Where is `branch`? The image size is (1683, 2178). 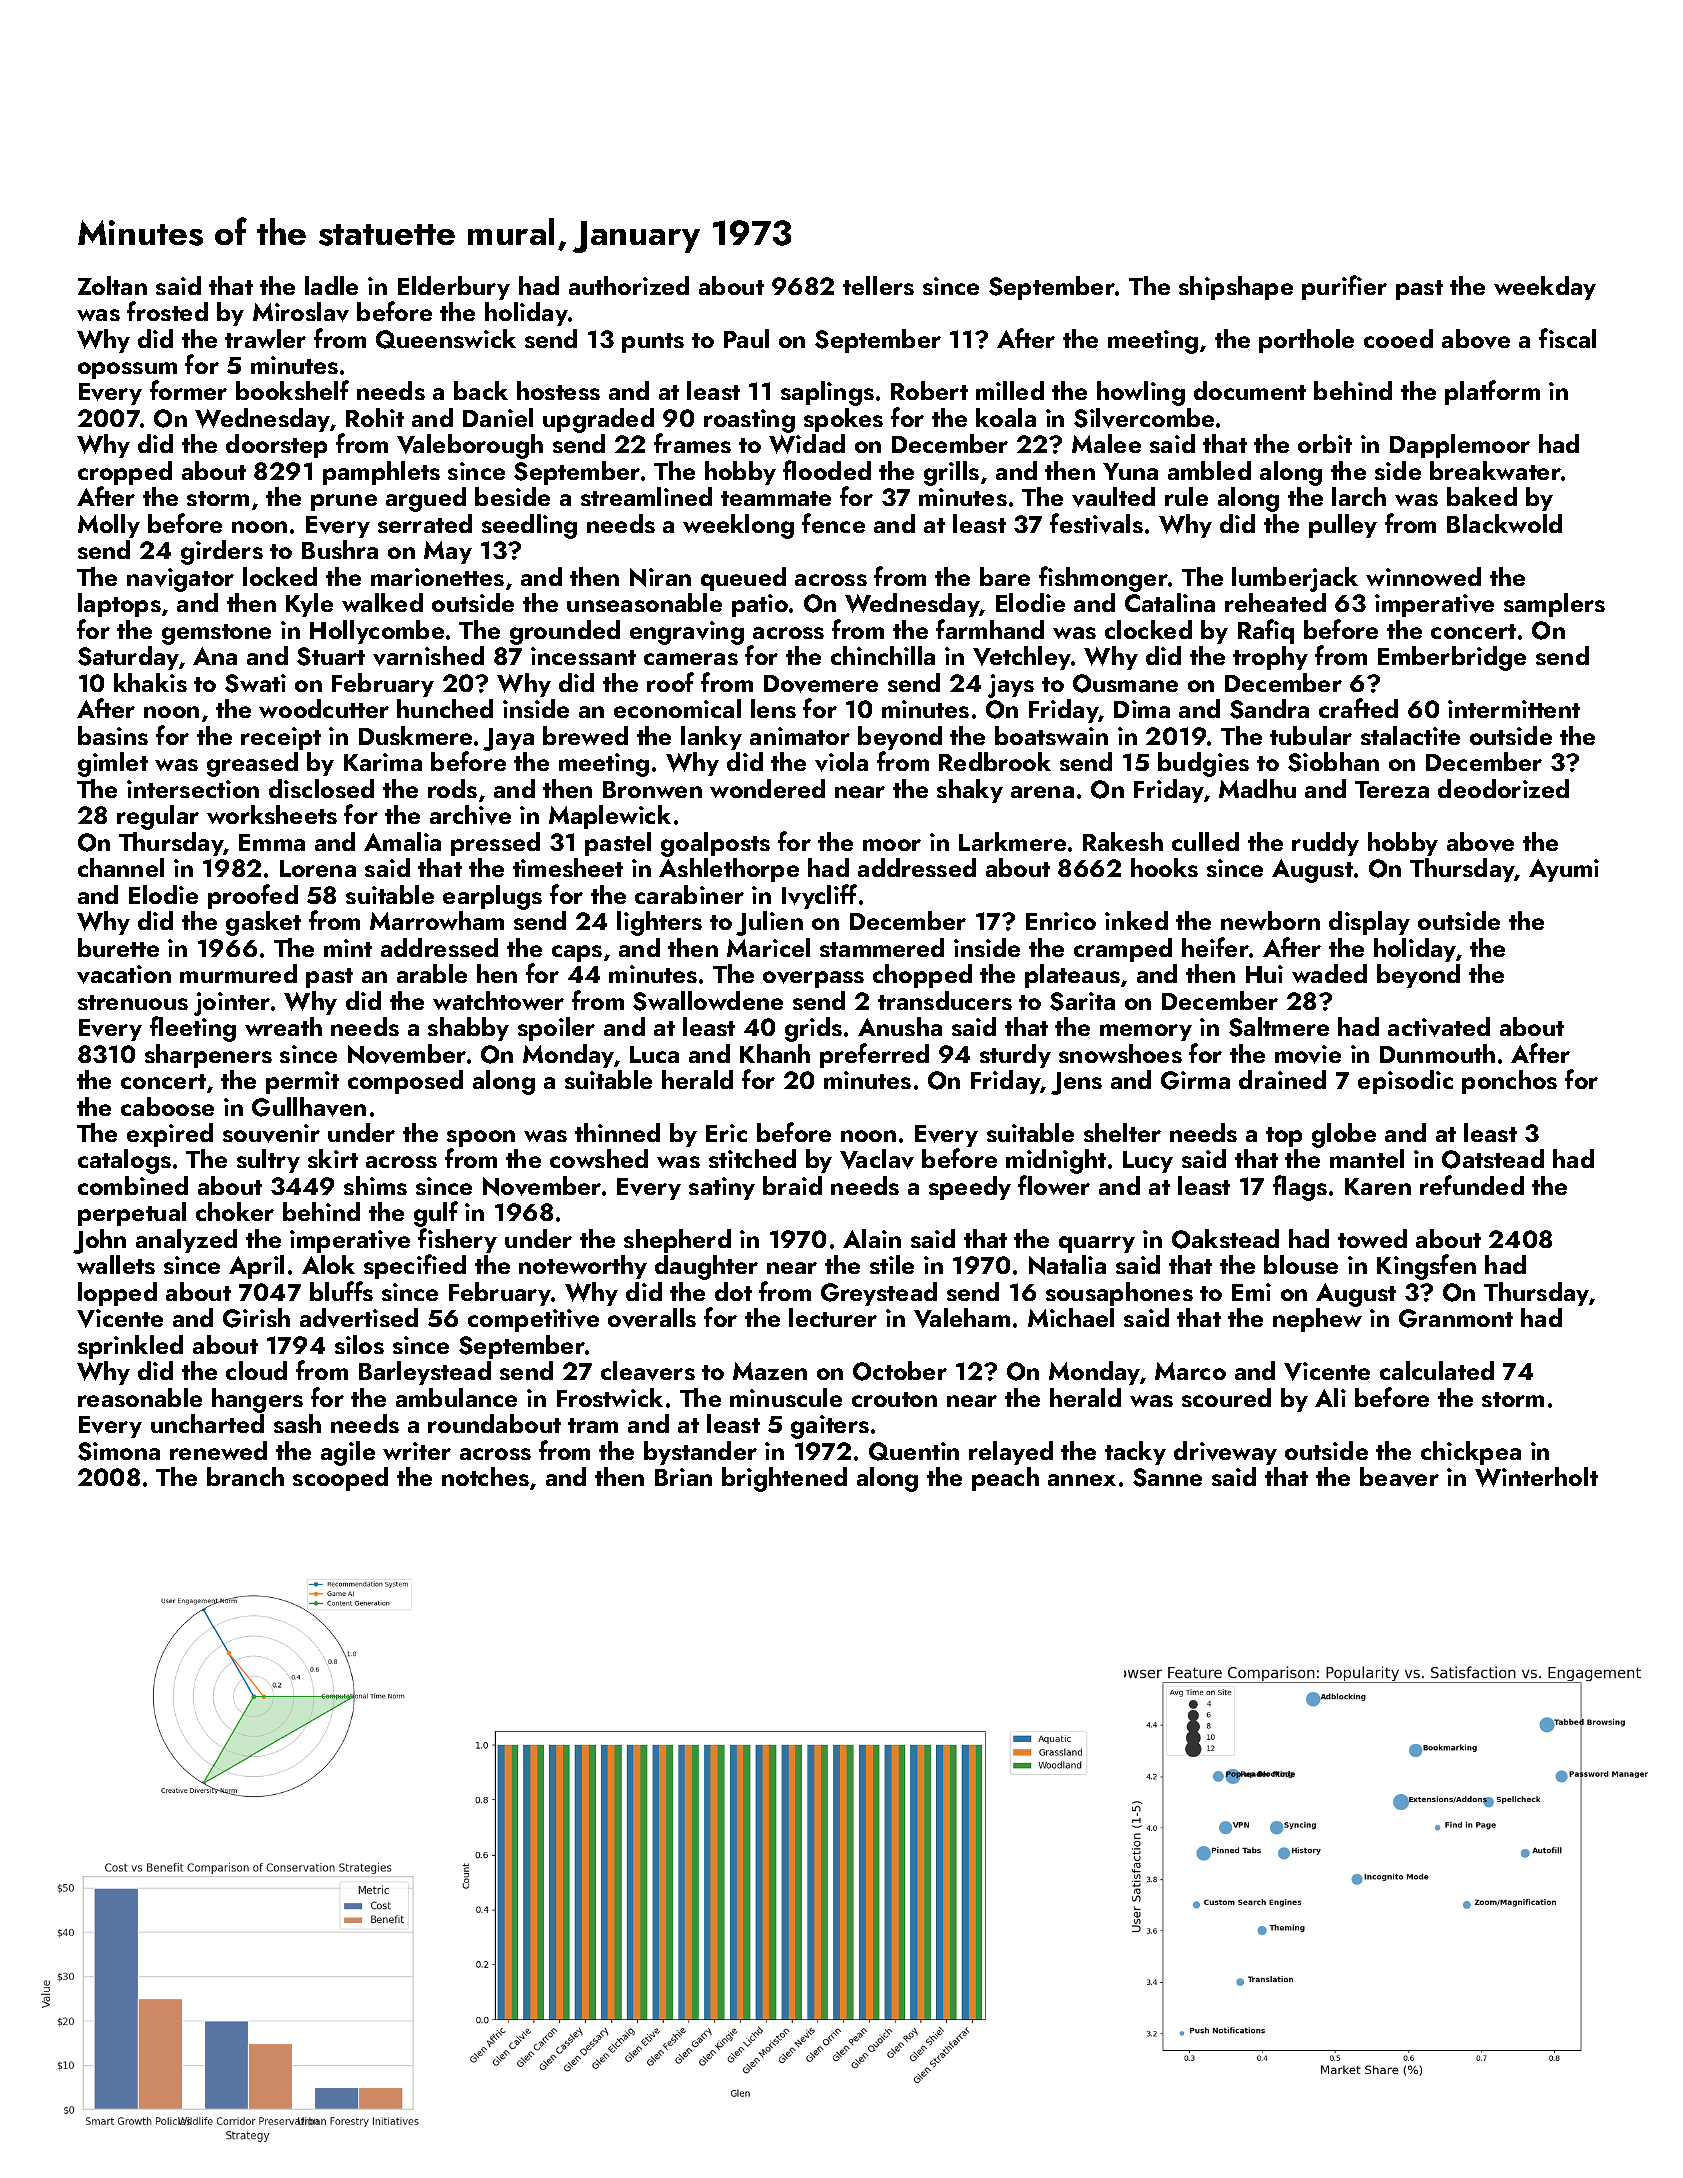
branch is located at coordinates (245, 1476).
